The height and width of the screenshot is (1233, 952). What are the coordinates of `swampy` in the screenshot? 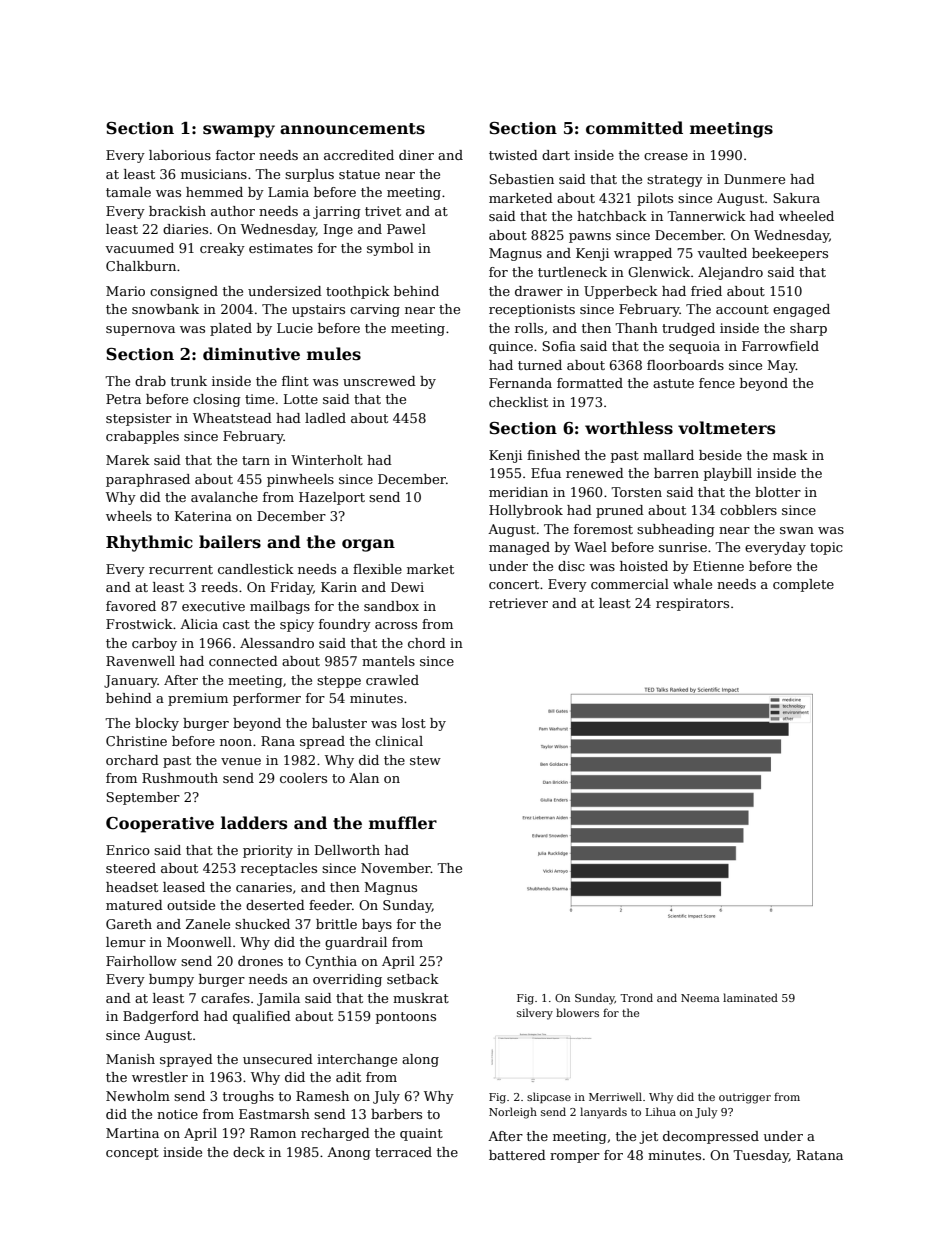 It's located at (239, 131).
